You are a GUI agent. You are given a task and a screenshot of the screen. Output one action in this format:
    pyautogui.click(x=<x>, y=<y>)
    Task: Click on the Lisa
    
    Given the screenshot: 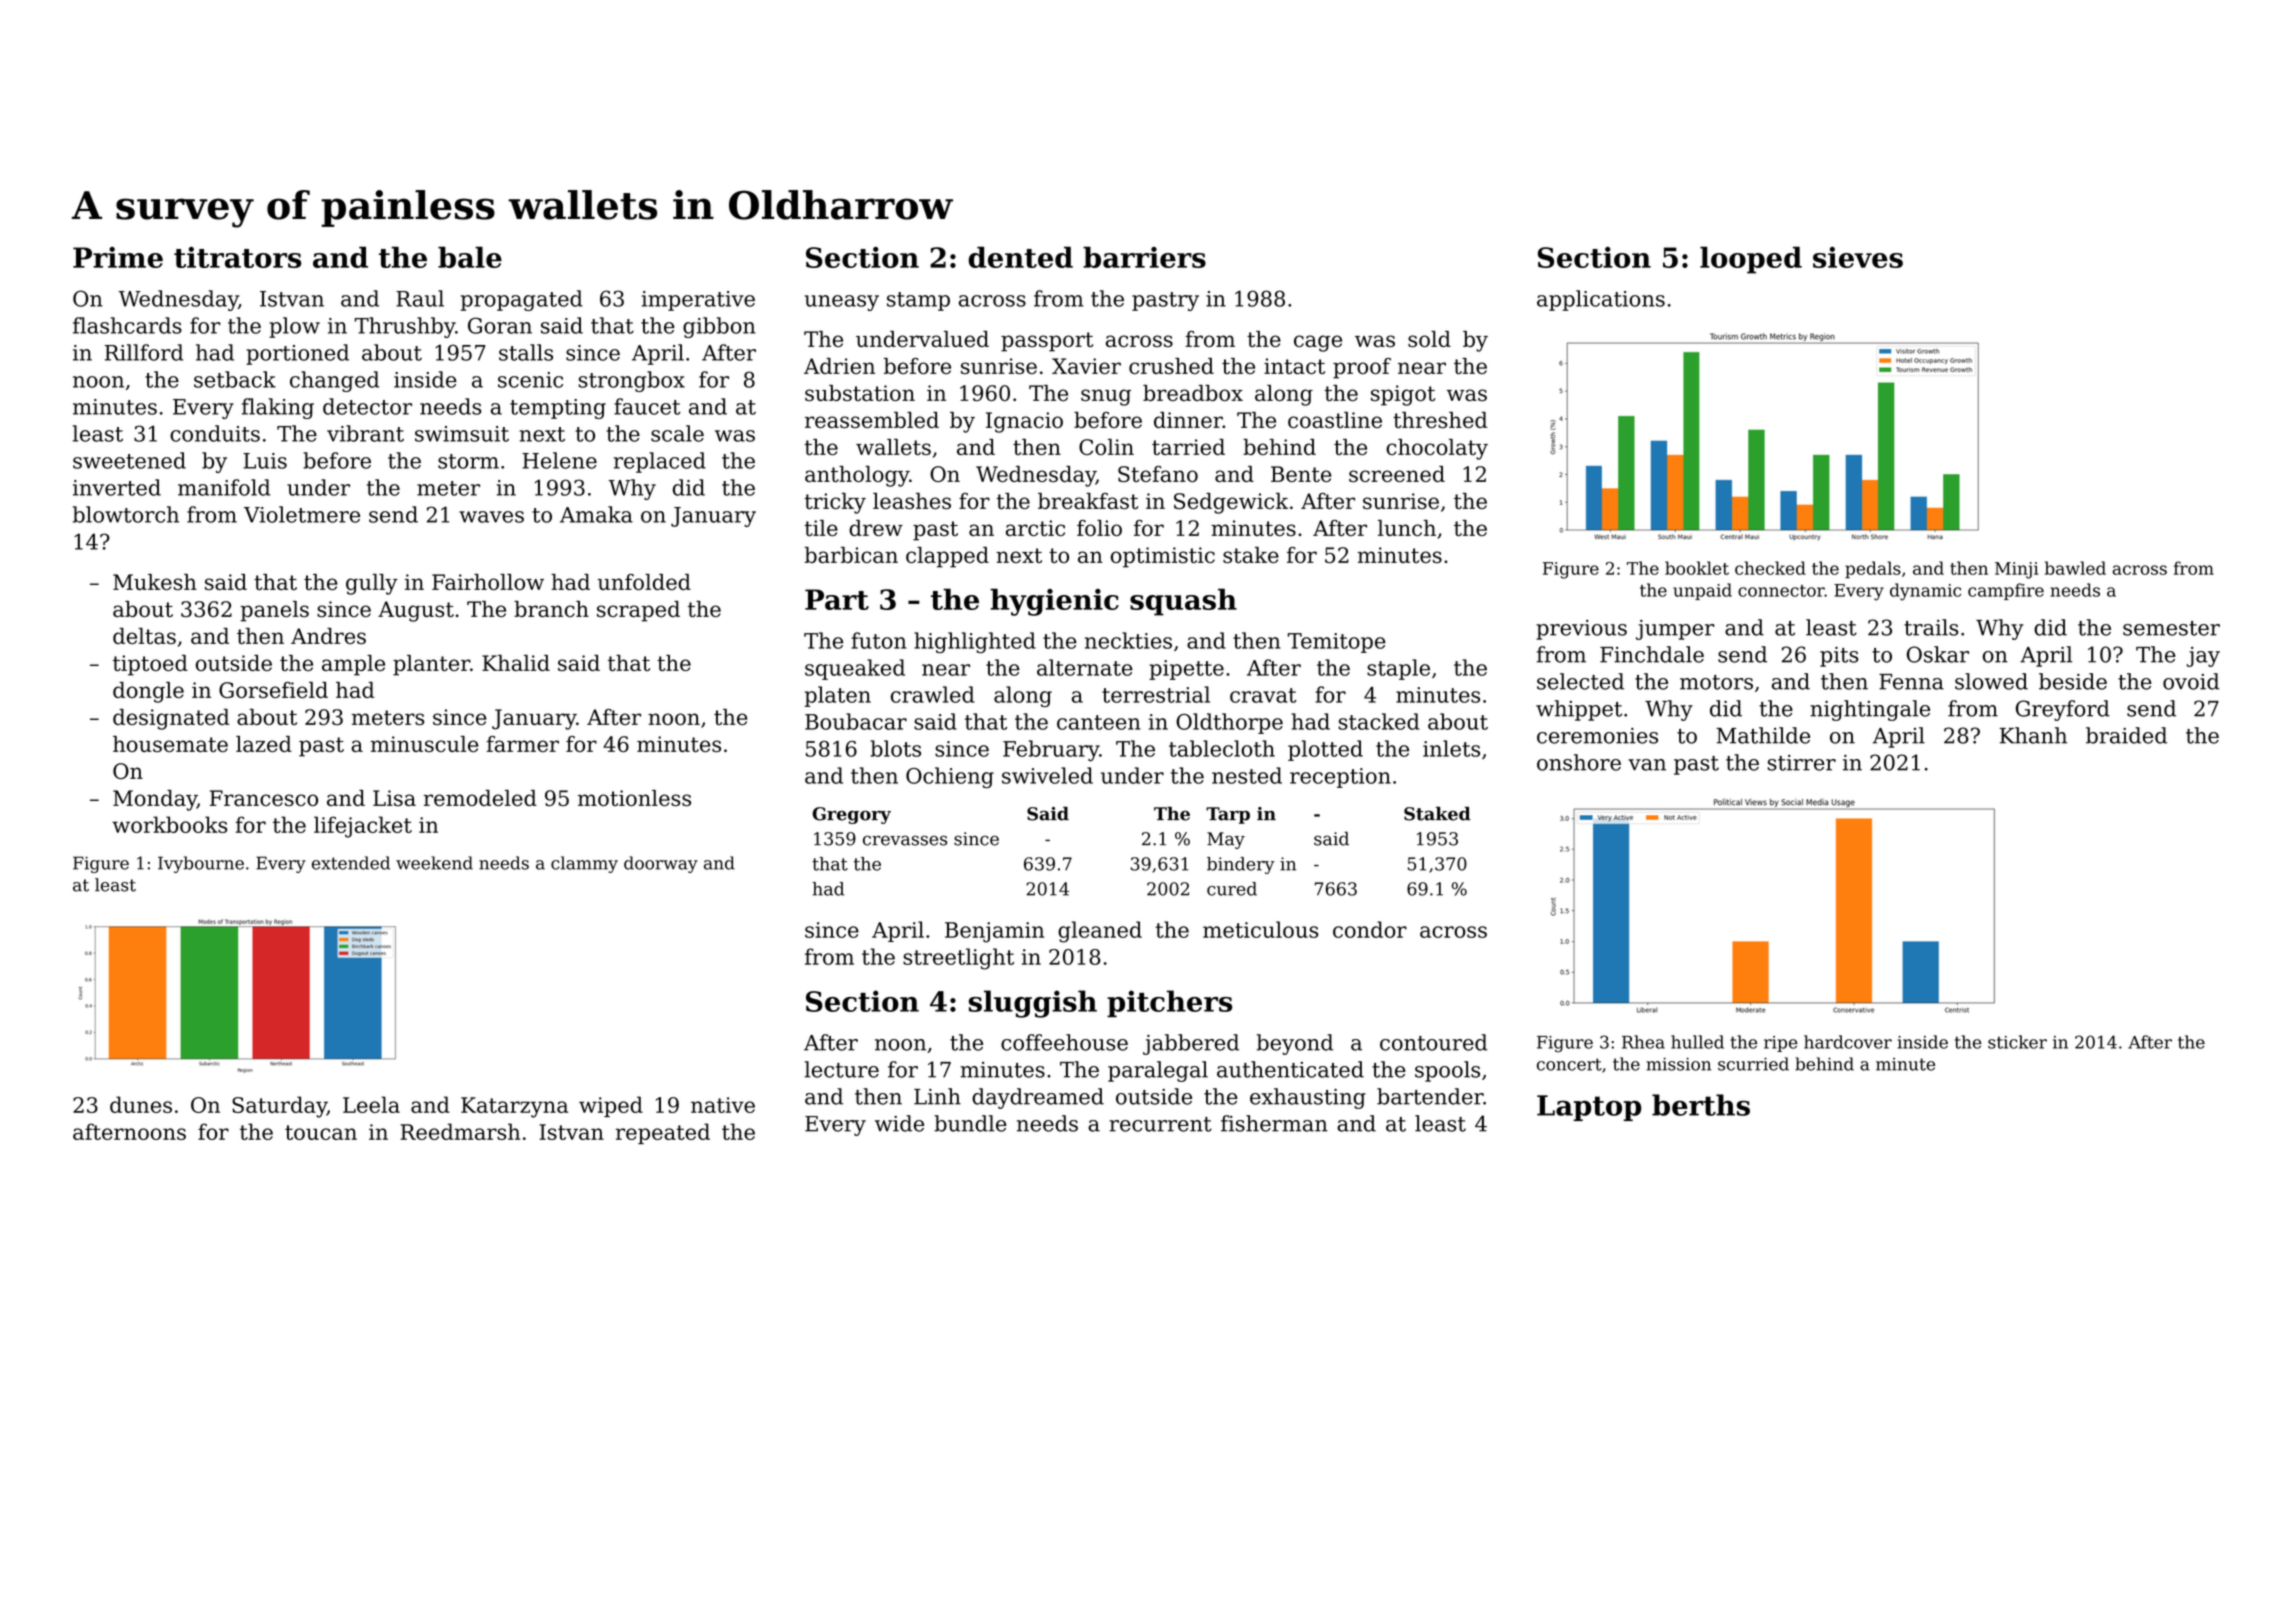 What is the action you would take?
    pyautogui.click(x=394, y=798)
